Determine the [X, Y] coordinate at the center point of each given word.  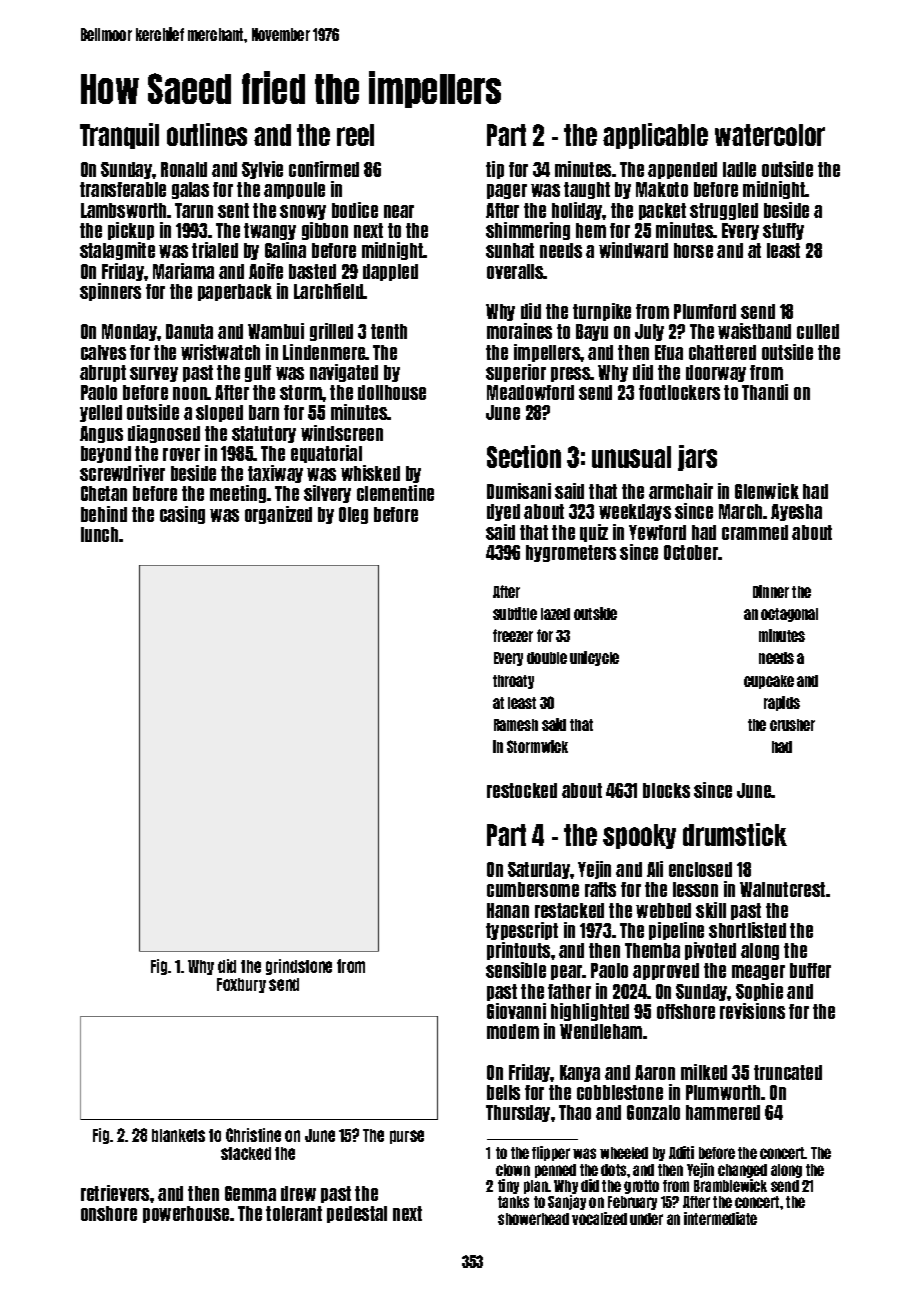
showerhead [533, 1219]
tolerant [294, 1213]
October [691, 552]
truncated [788, 1072]
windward [633, 250]
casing [182, 515]
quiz [594, 533]
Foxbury [241, 985]
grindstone [299, 967]
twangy [270, 231]
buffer [810, 970]
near [399, 211]
